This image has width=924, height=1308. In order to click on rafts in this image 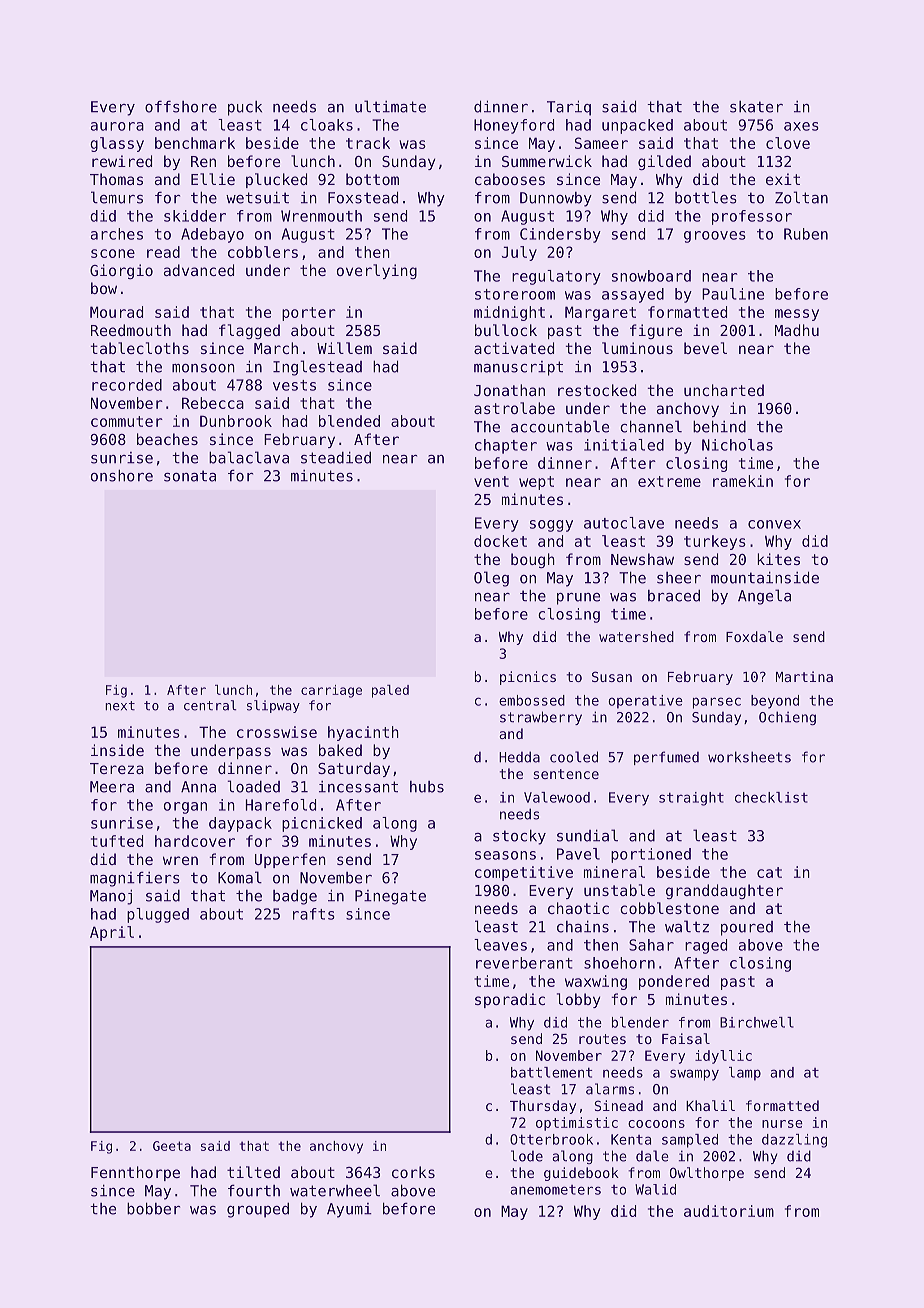, I will do `click(314, 914)`.
